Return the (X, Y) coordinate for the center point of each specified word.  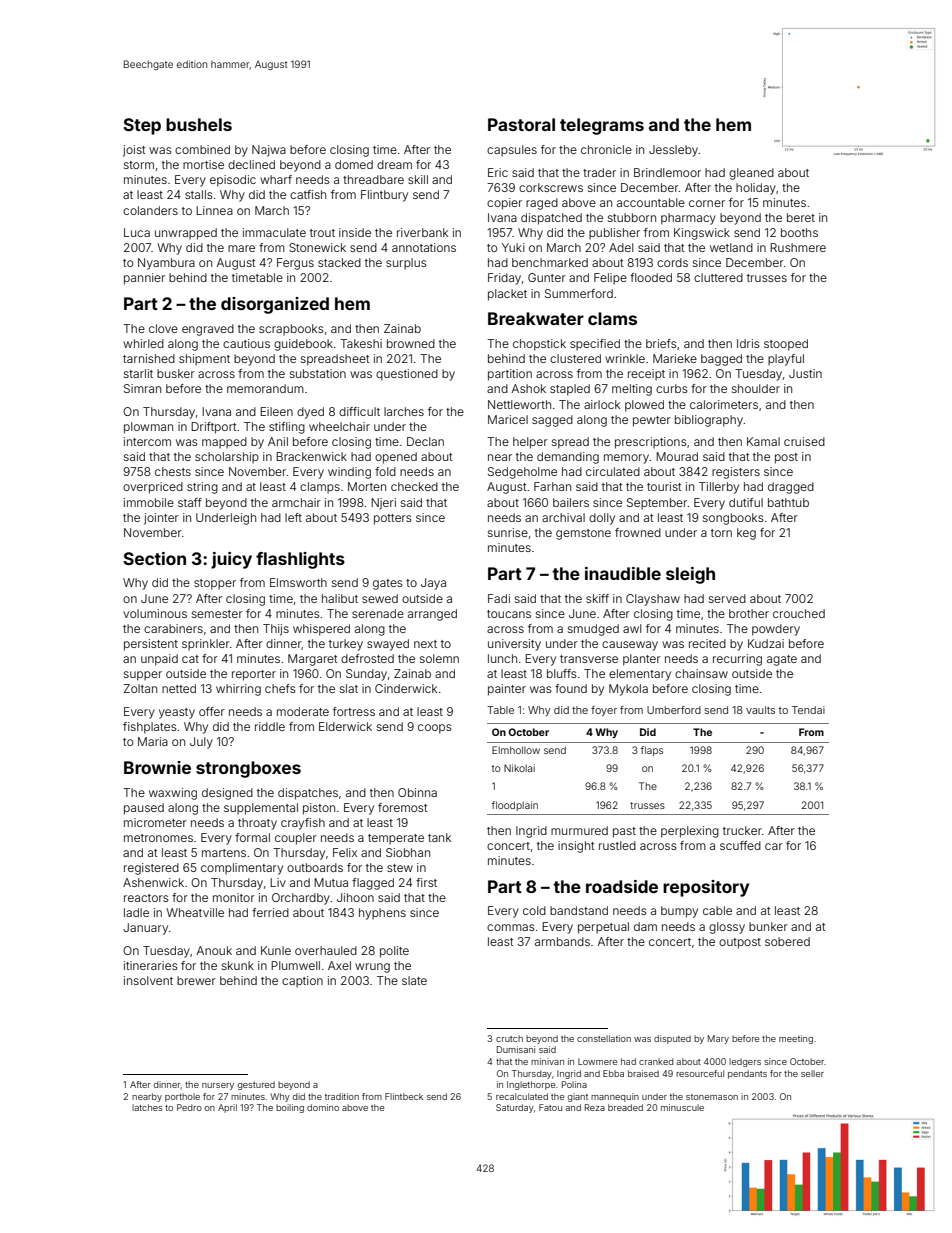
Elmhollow (516, 750)
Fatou (550, 1107)
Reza (595, 1107)
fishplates (150, 728)
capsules (512, 151)
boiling (290, 1108)
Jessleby (674, 151)
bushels (199, 124)
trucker (742, 830)
